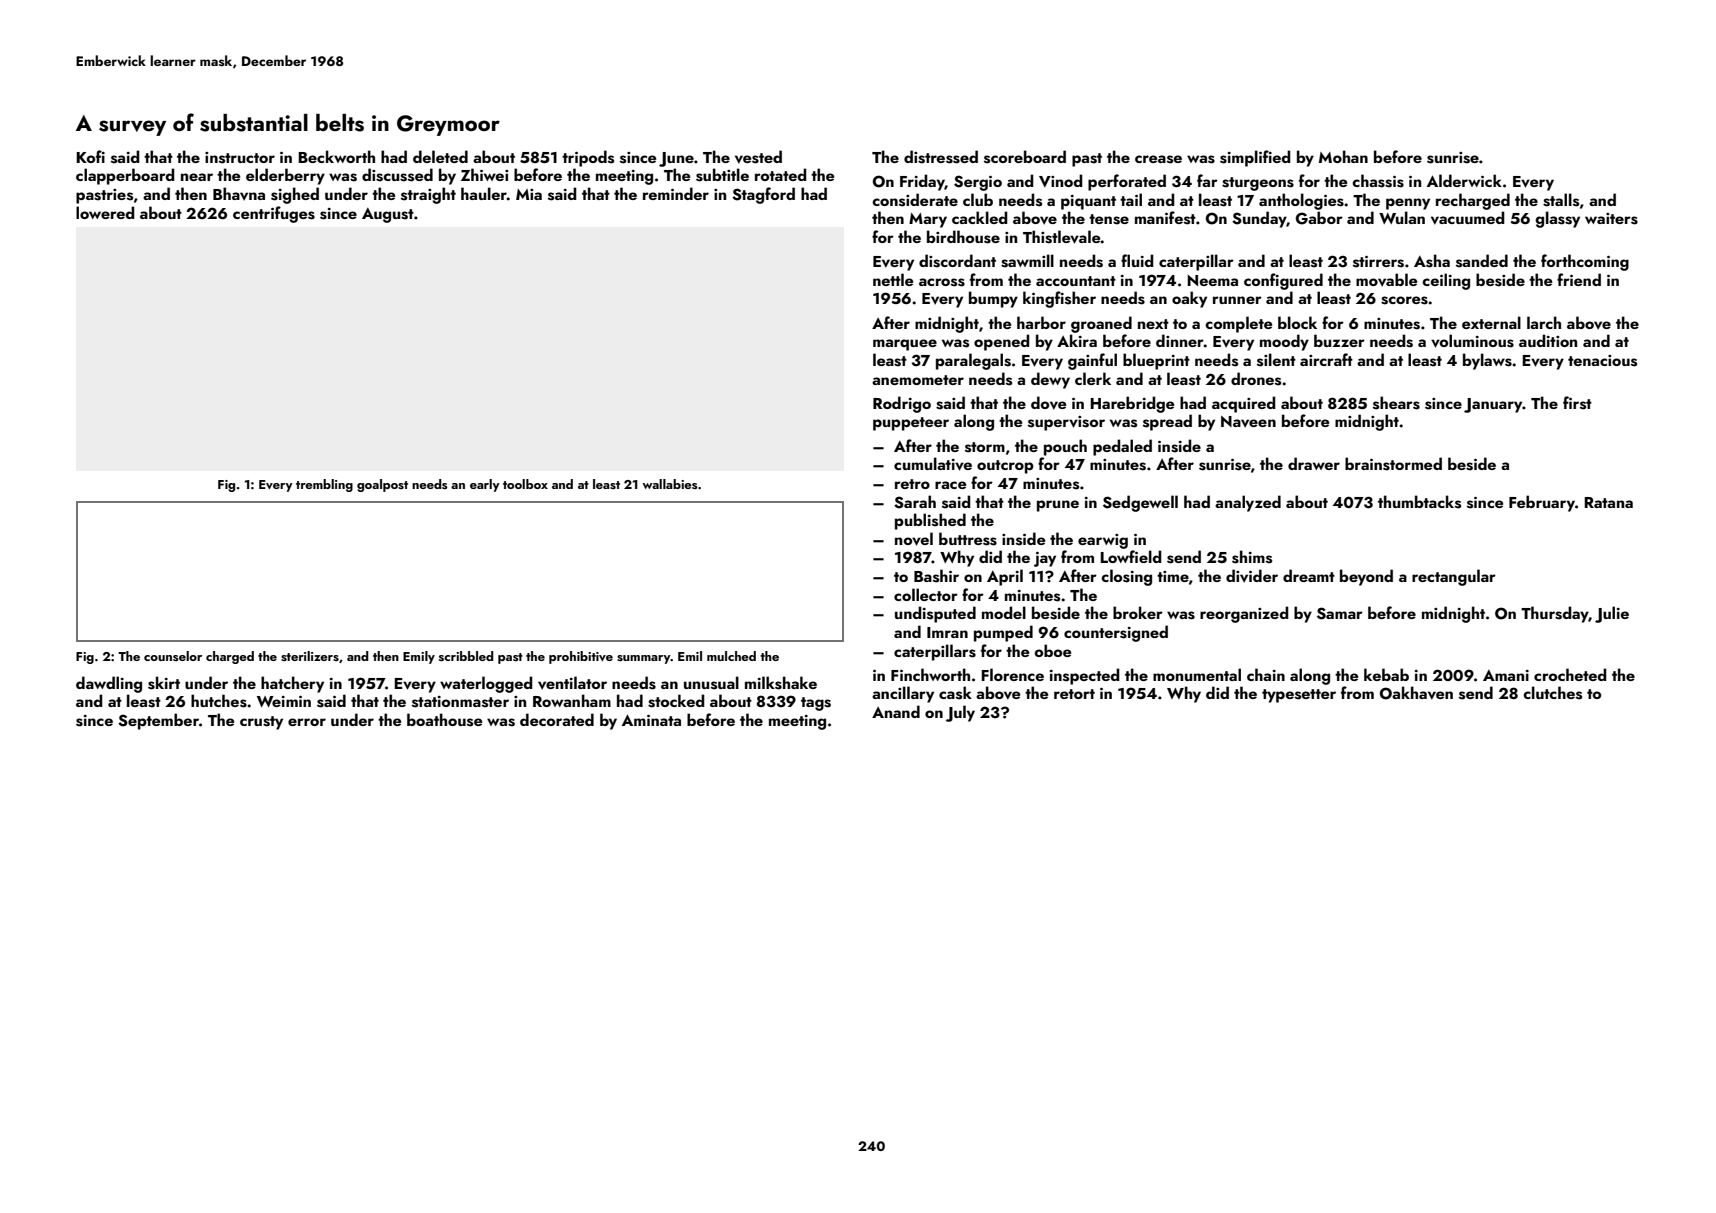 The height and width of the screenshot is (1213, 1716). Describe the element at coordinates (90, 156) in the screenshot. I see `Kofi` at that location.
